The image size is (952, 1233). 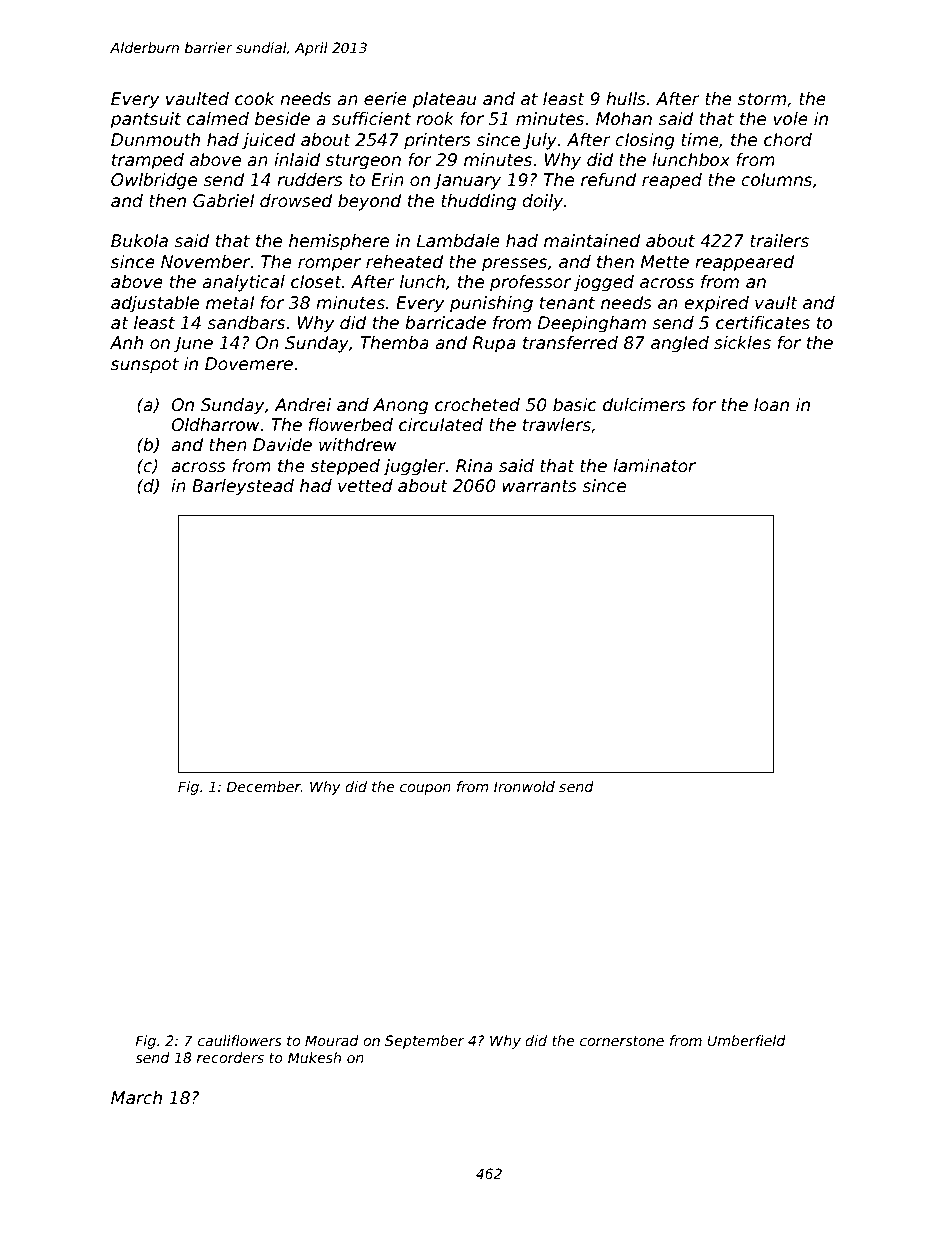 I want to click on Mourad, so click(x=332, y=1040).
